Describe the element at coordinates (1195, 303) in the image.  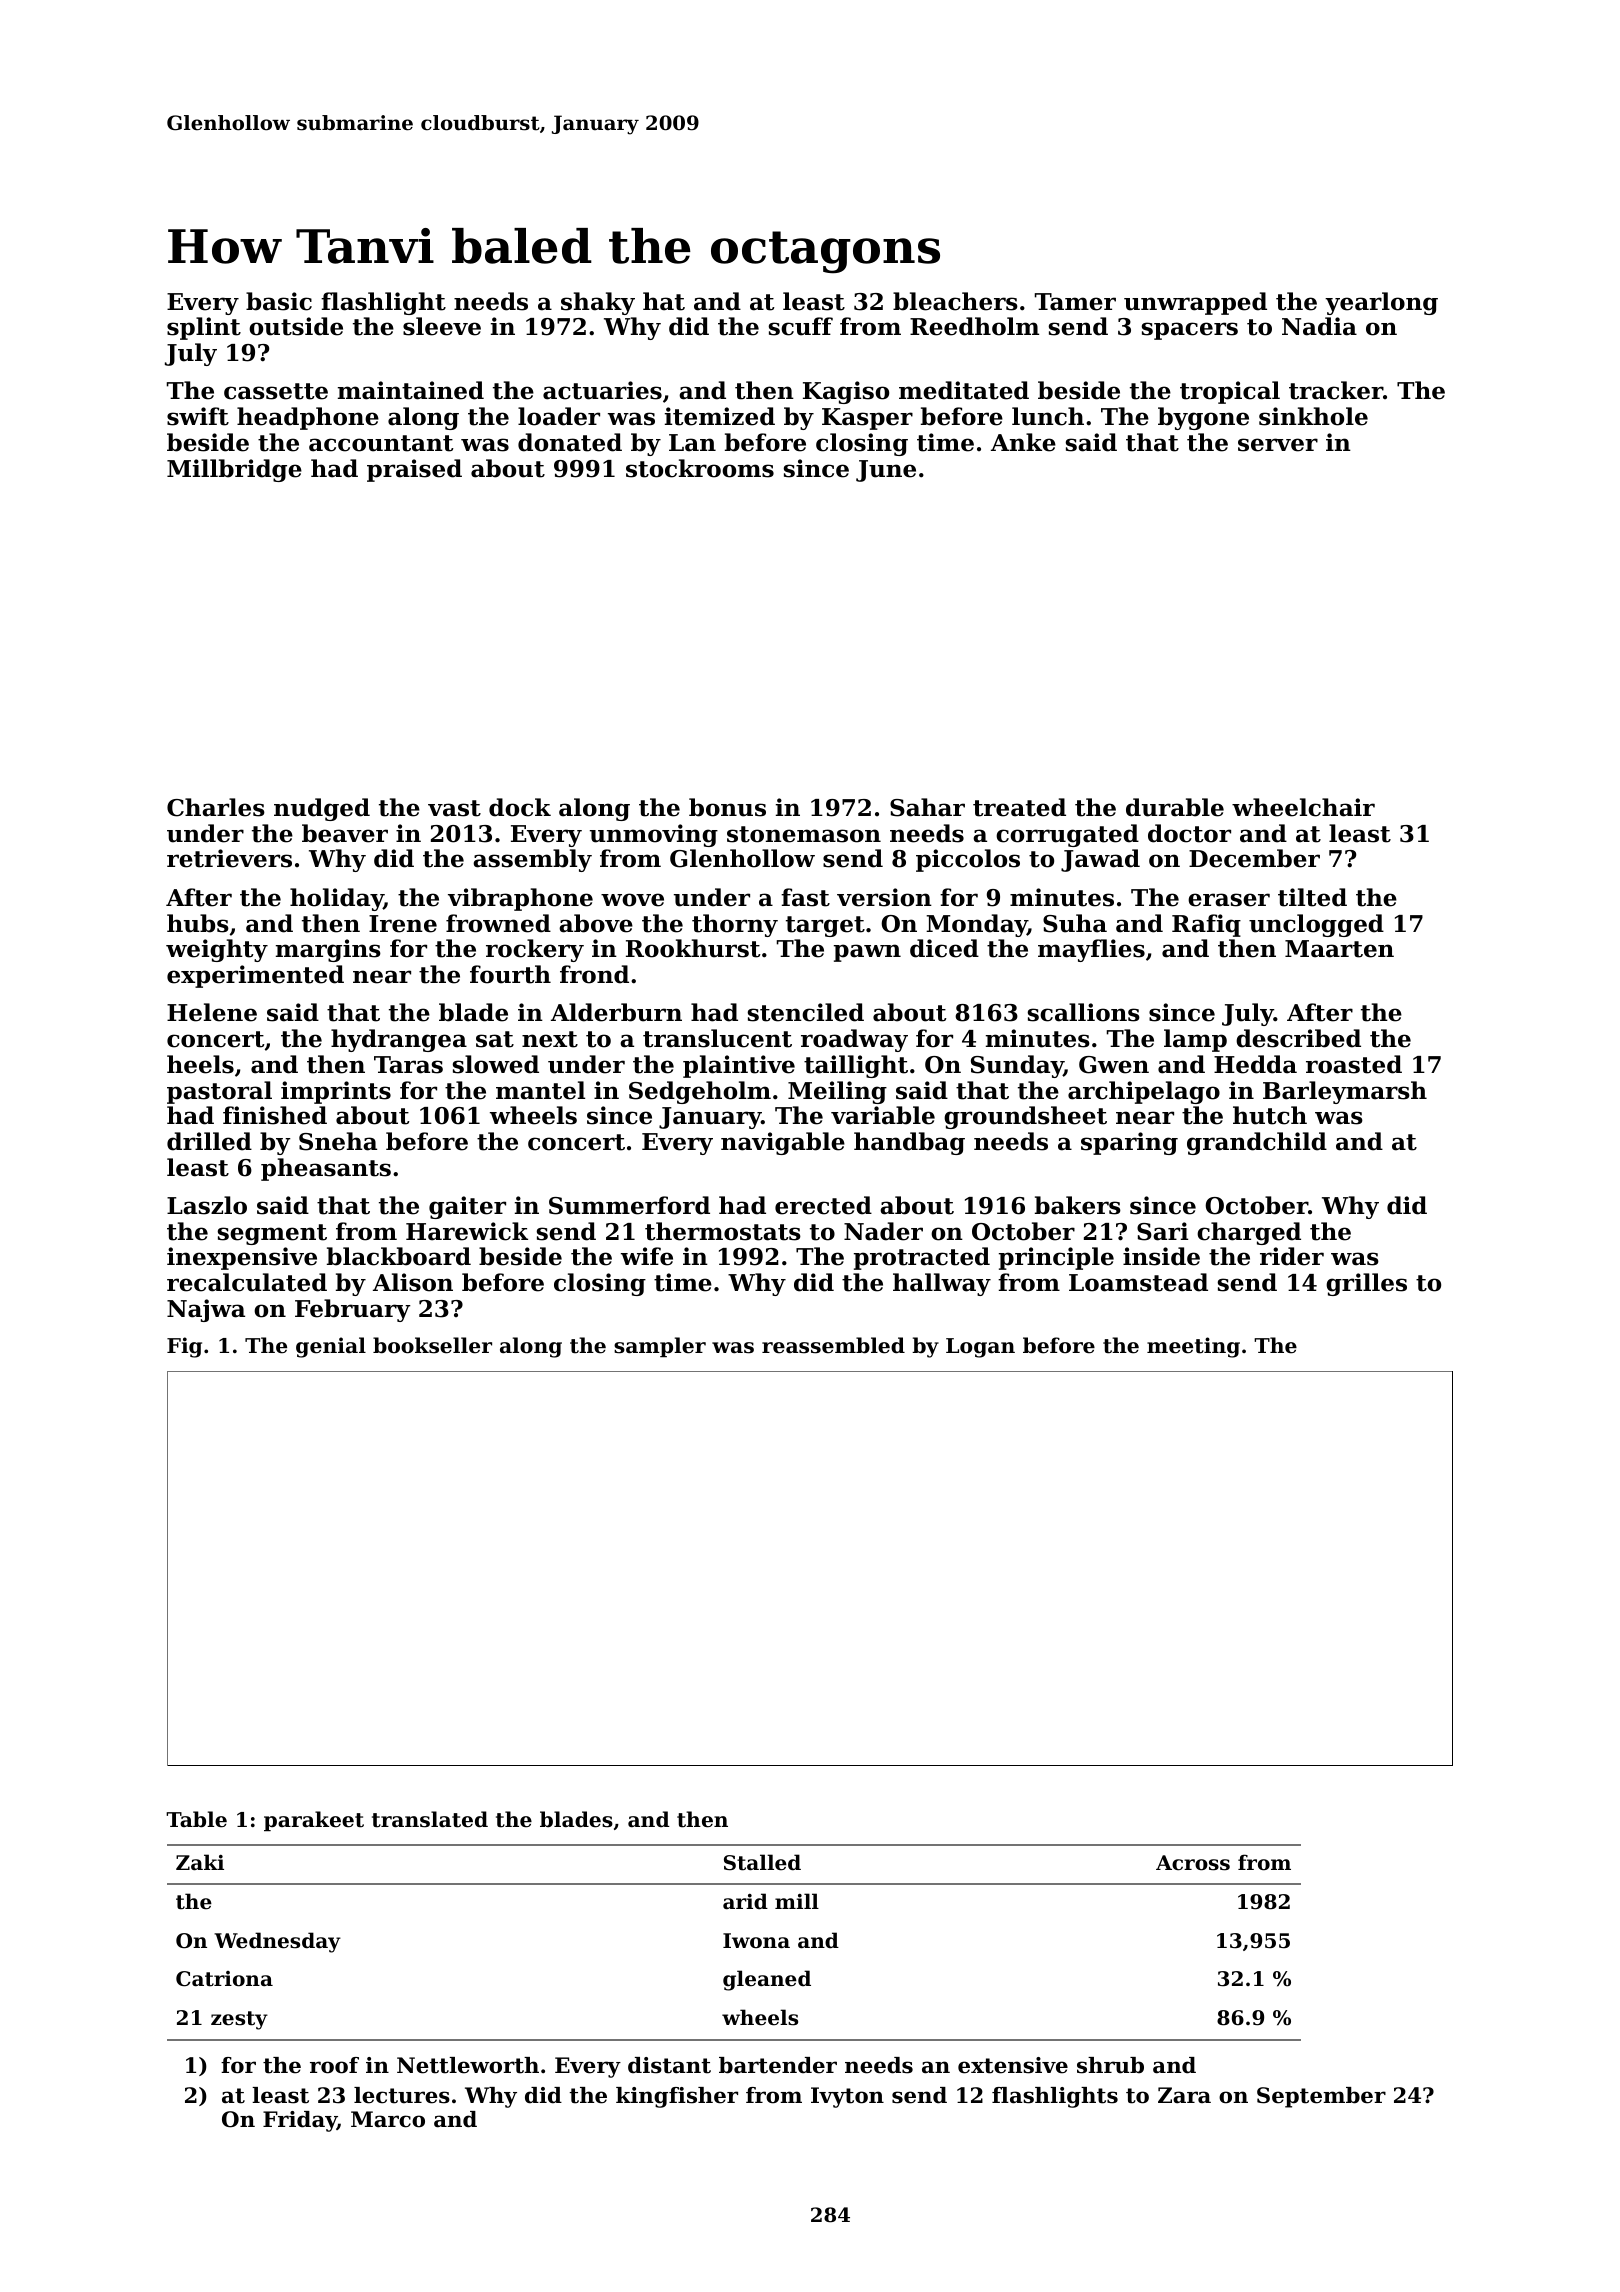
I see `unwrapped` at that location.
